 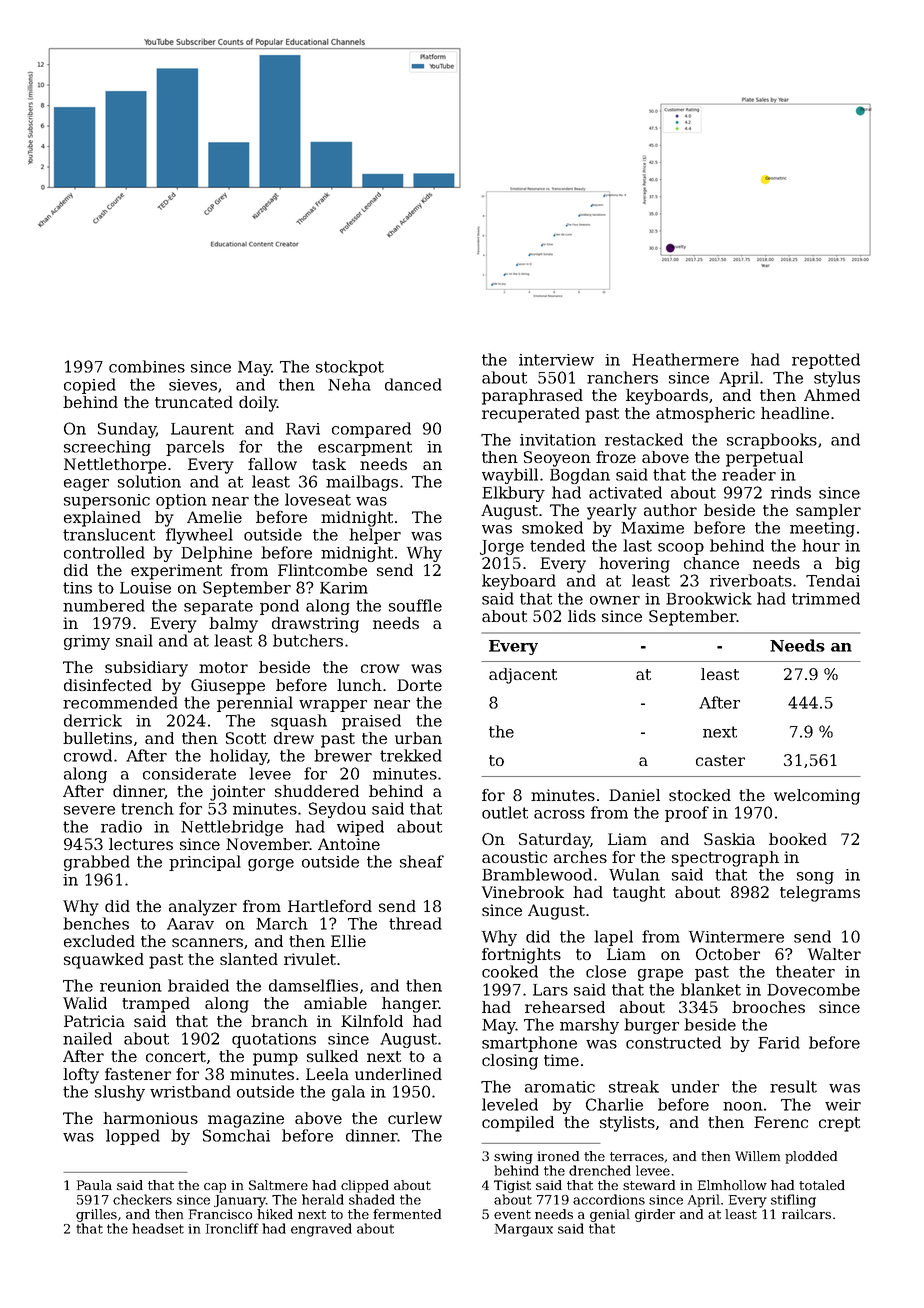 I want to click on sieves, so click(x=193, y=385).
